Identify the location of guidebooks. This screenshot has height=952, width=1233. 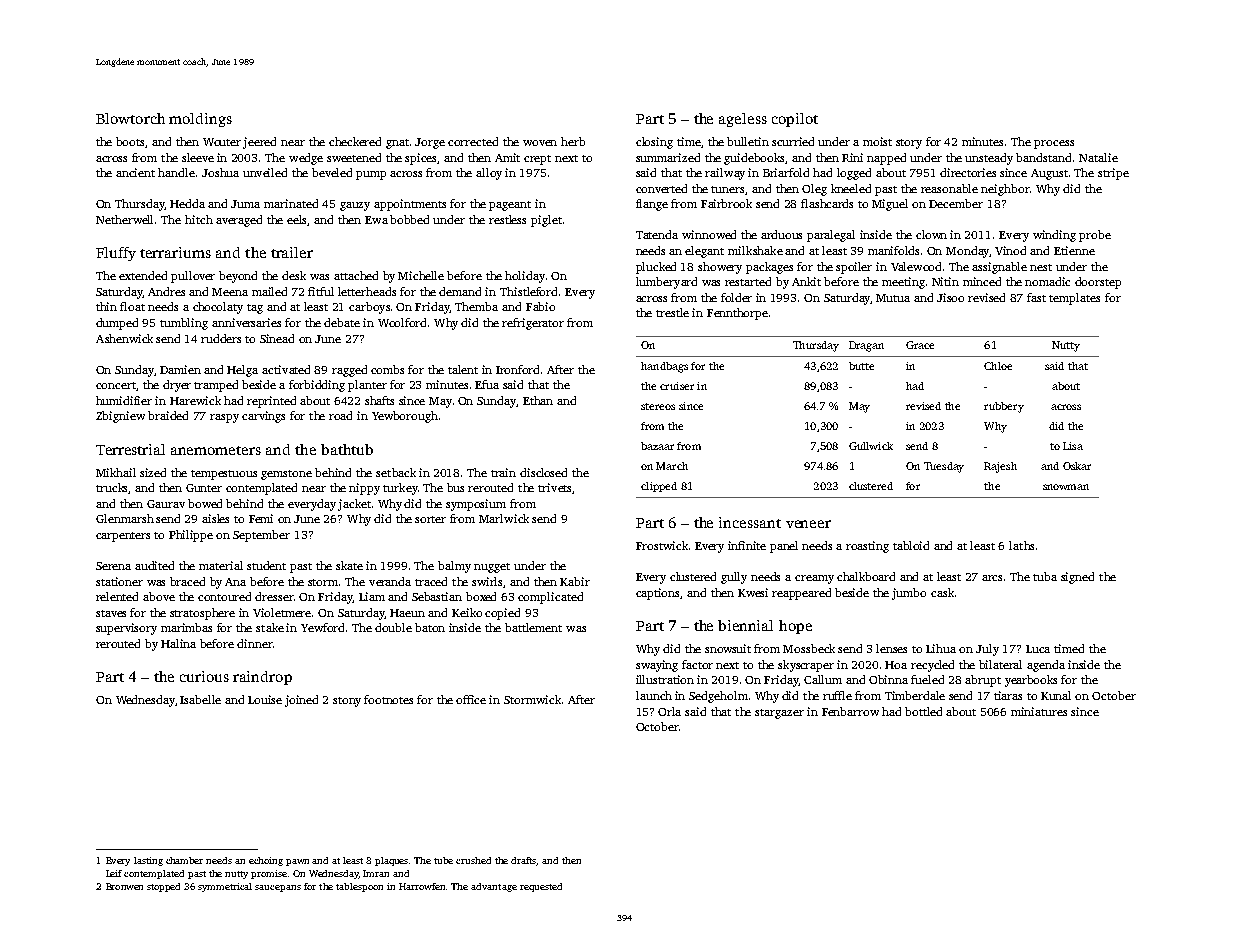
(755, 159).
